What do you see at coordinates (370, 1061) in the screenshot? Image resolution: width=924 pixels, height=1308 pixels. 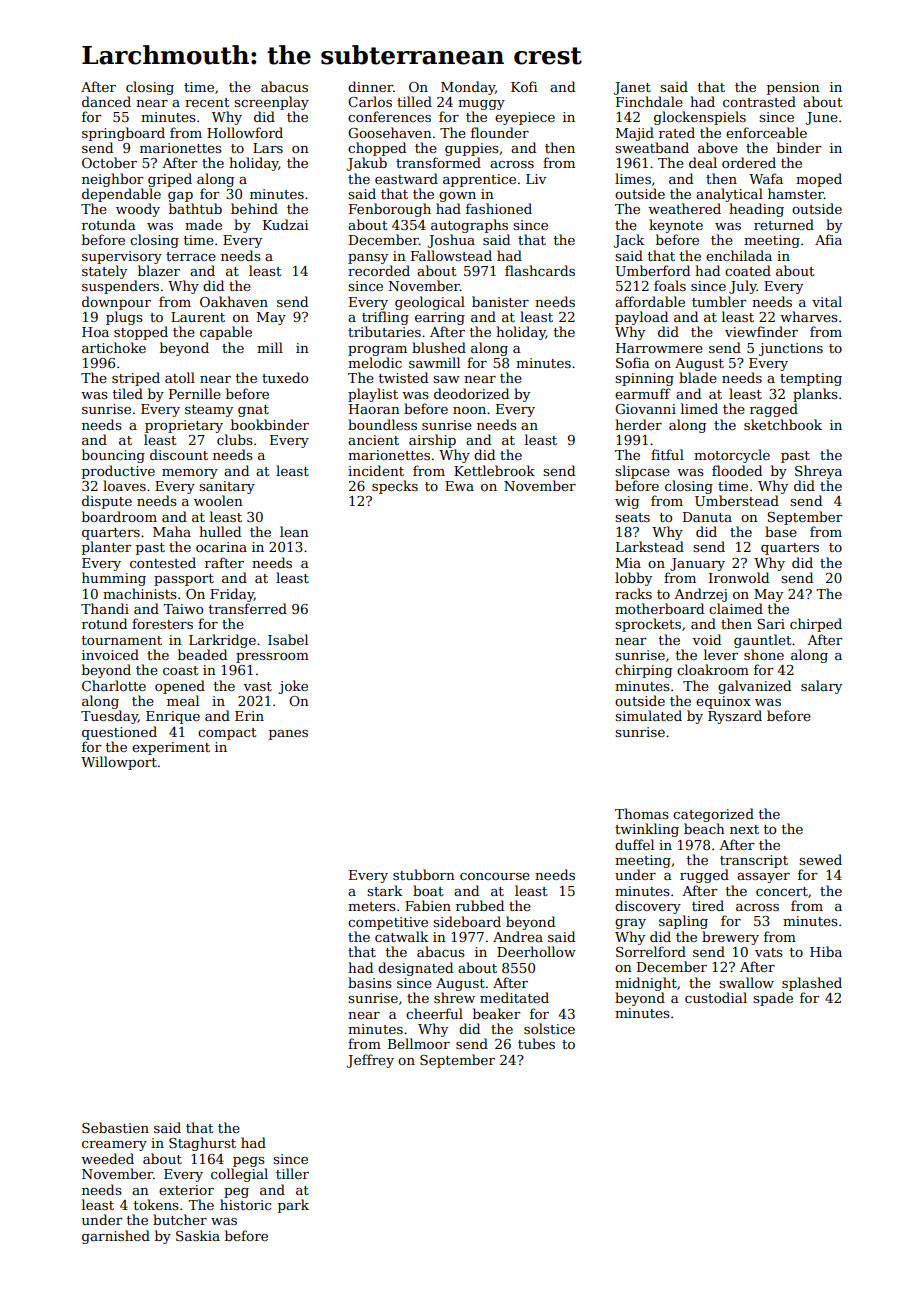 I see `Jeffrey` at bounding box center [370, 1061].
